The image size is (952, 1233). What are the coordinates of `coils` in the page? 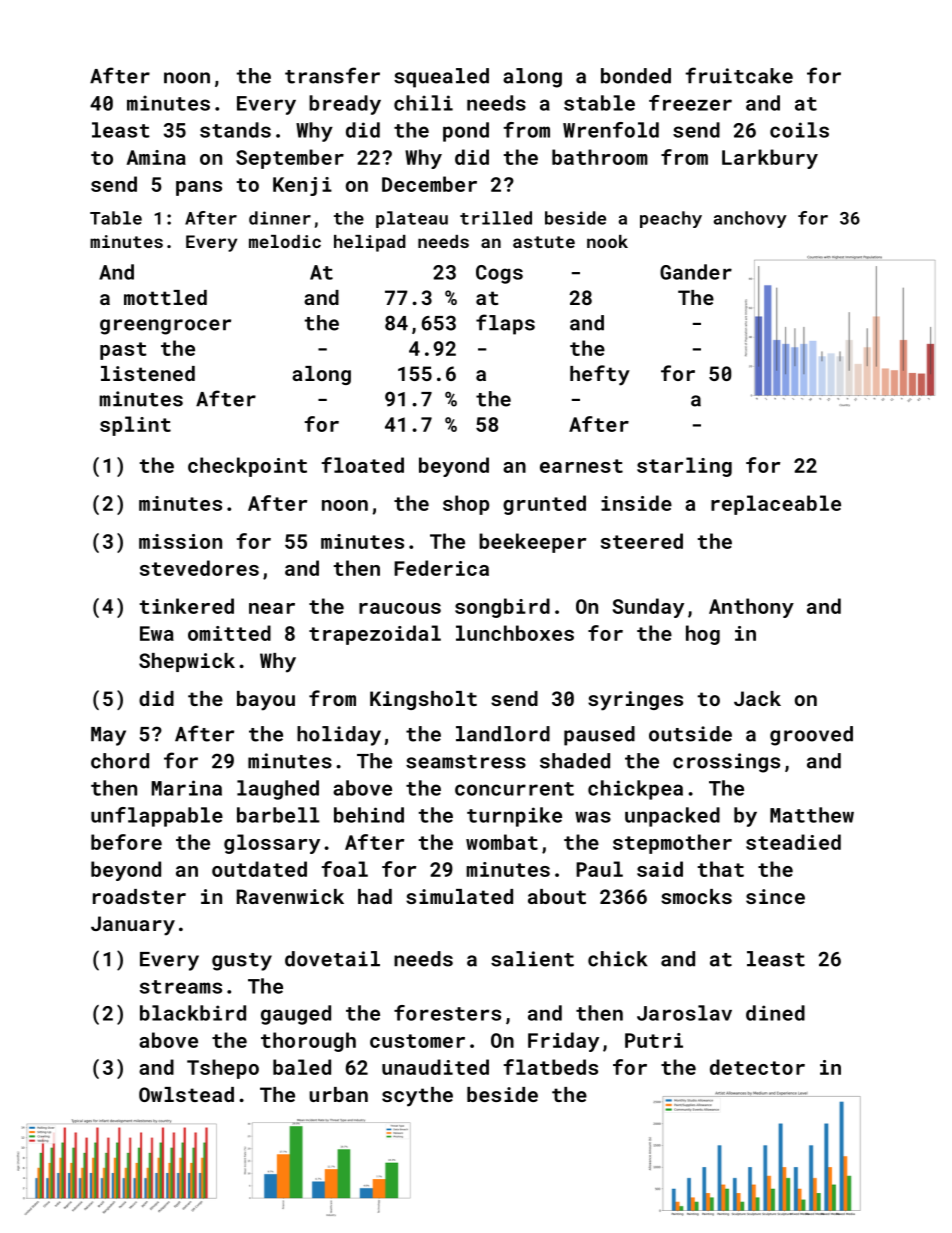 It's located at (799, 130).
